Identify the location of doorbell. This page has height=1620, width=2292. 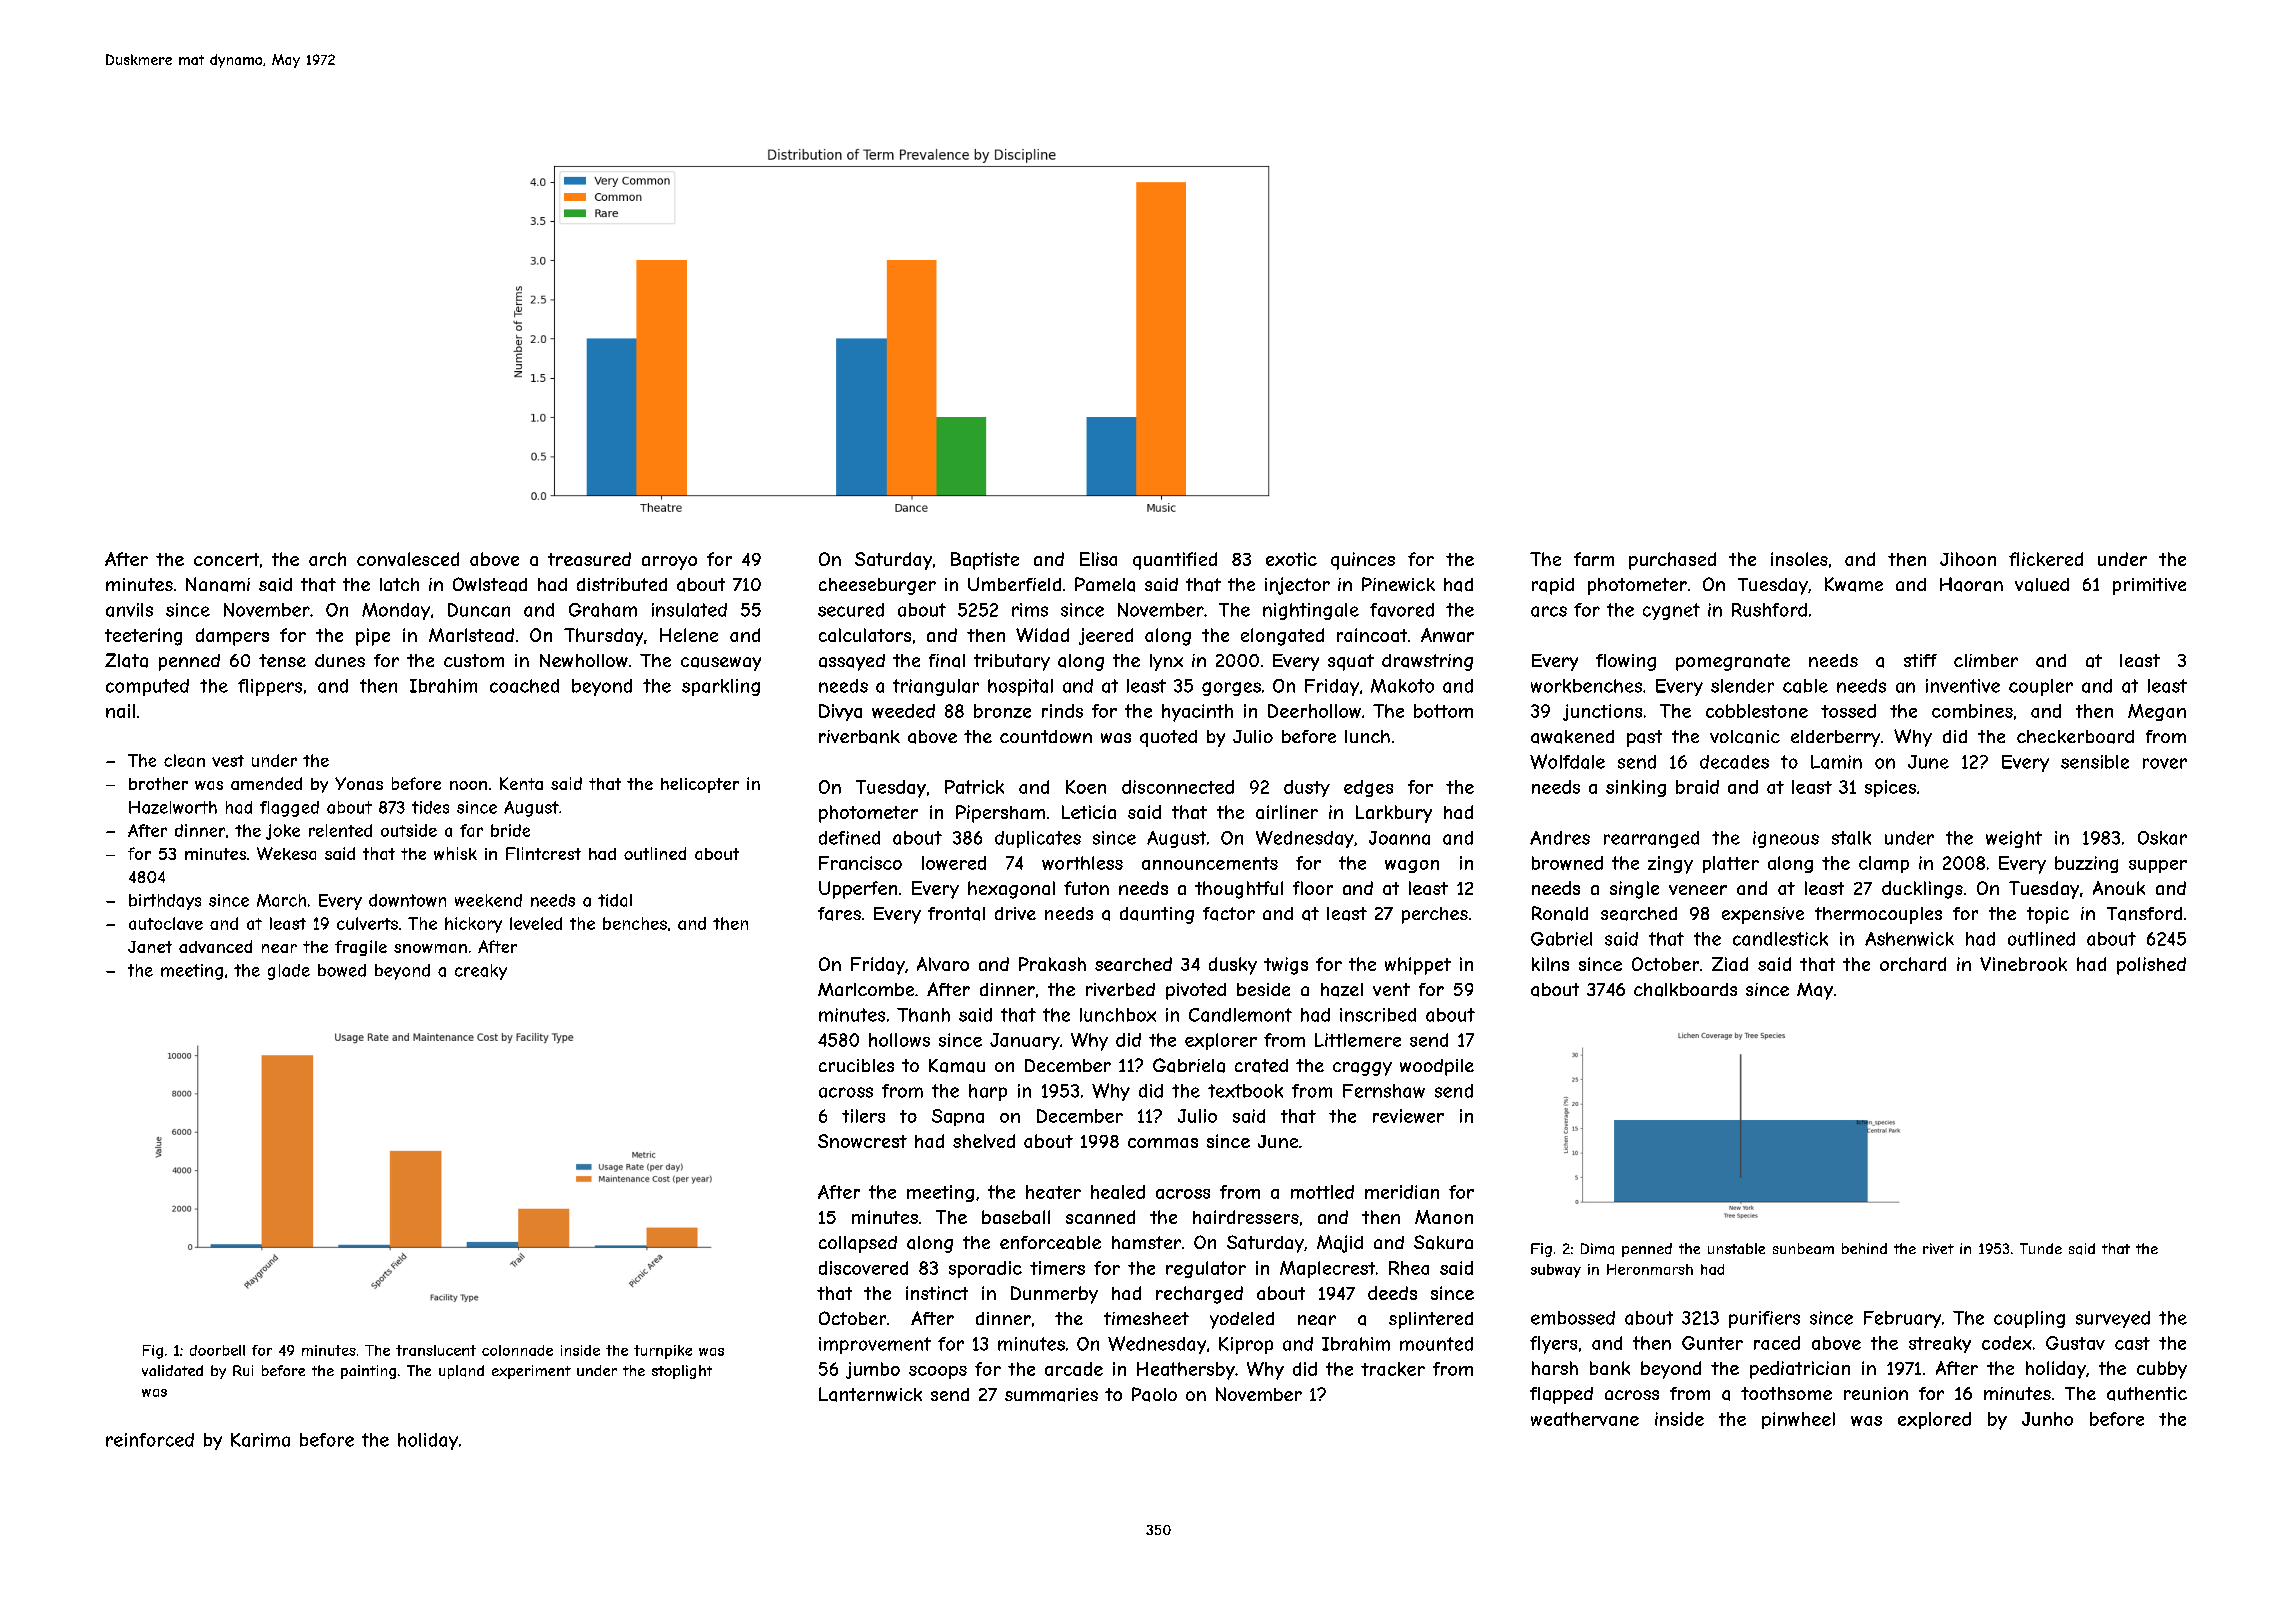
(217, 1350).
